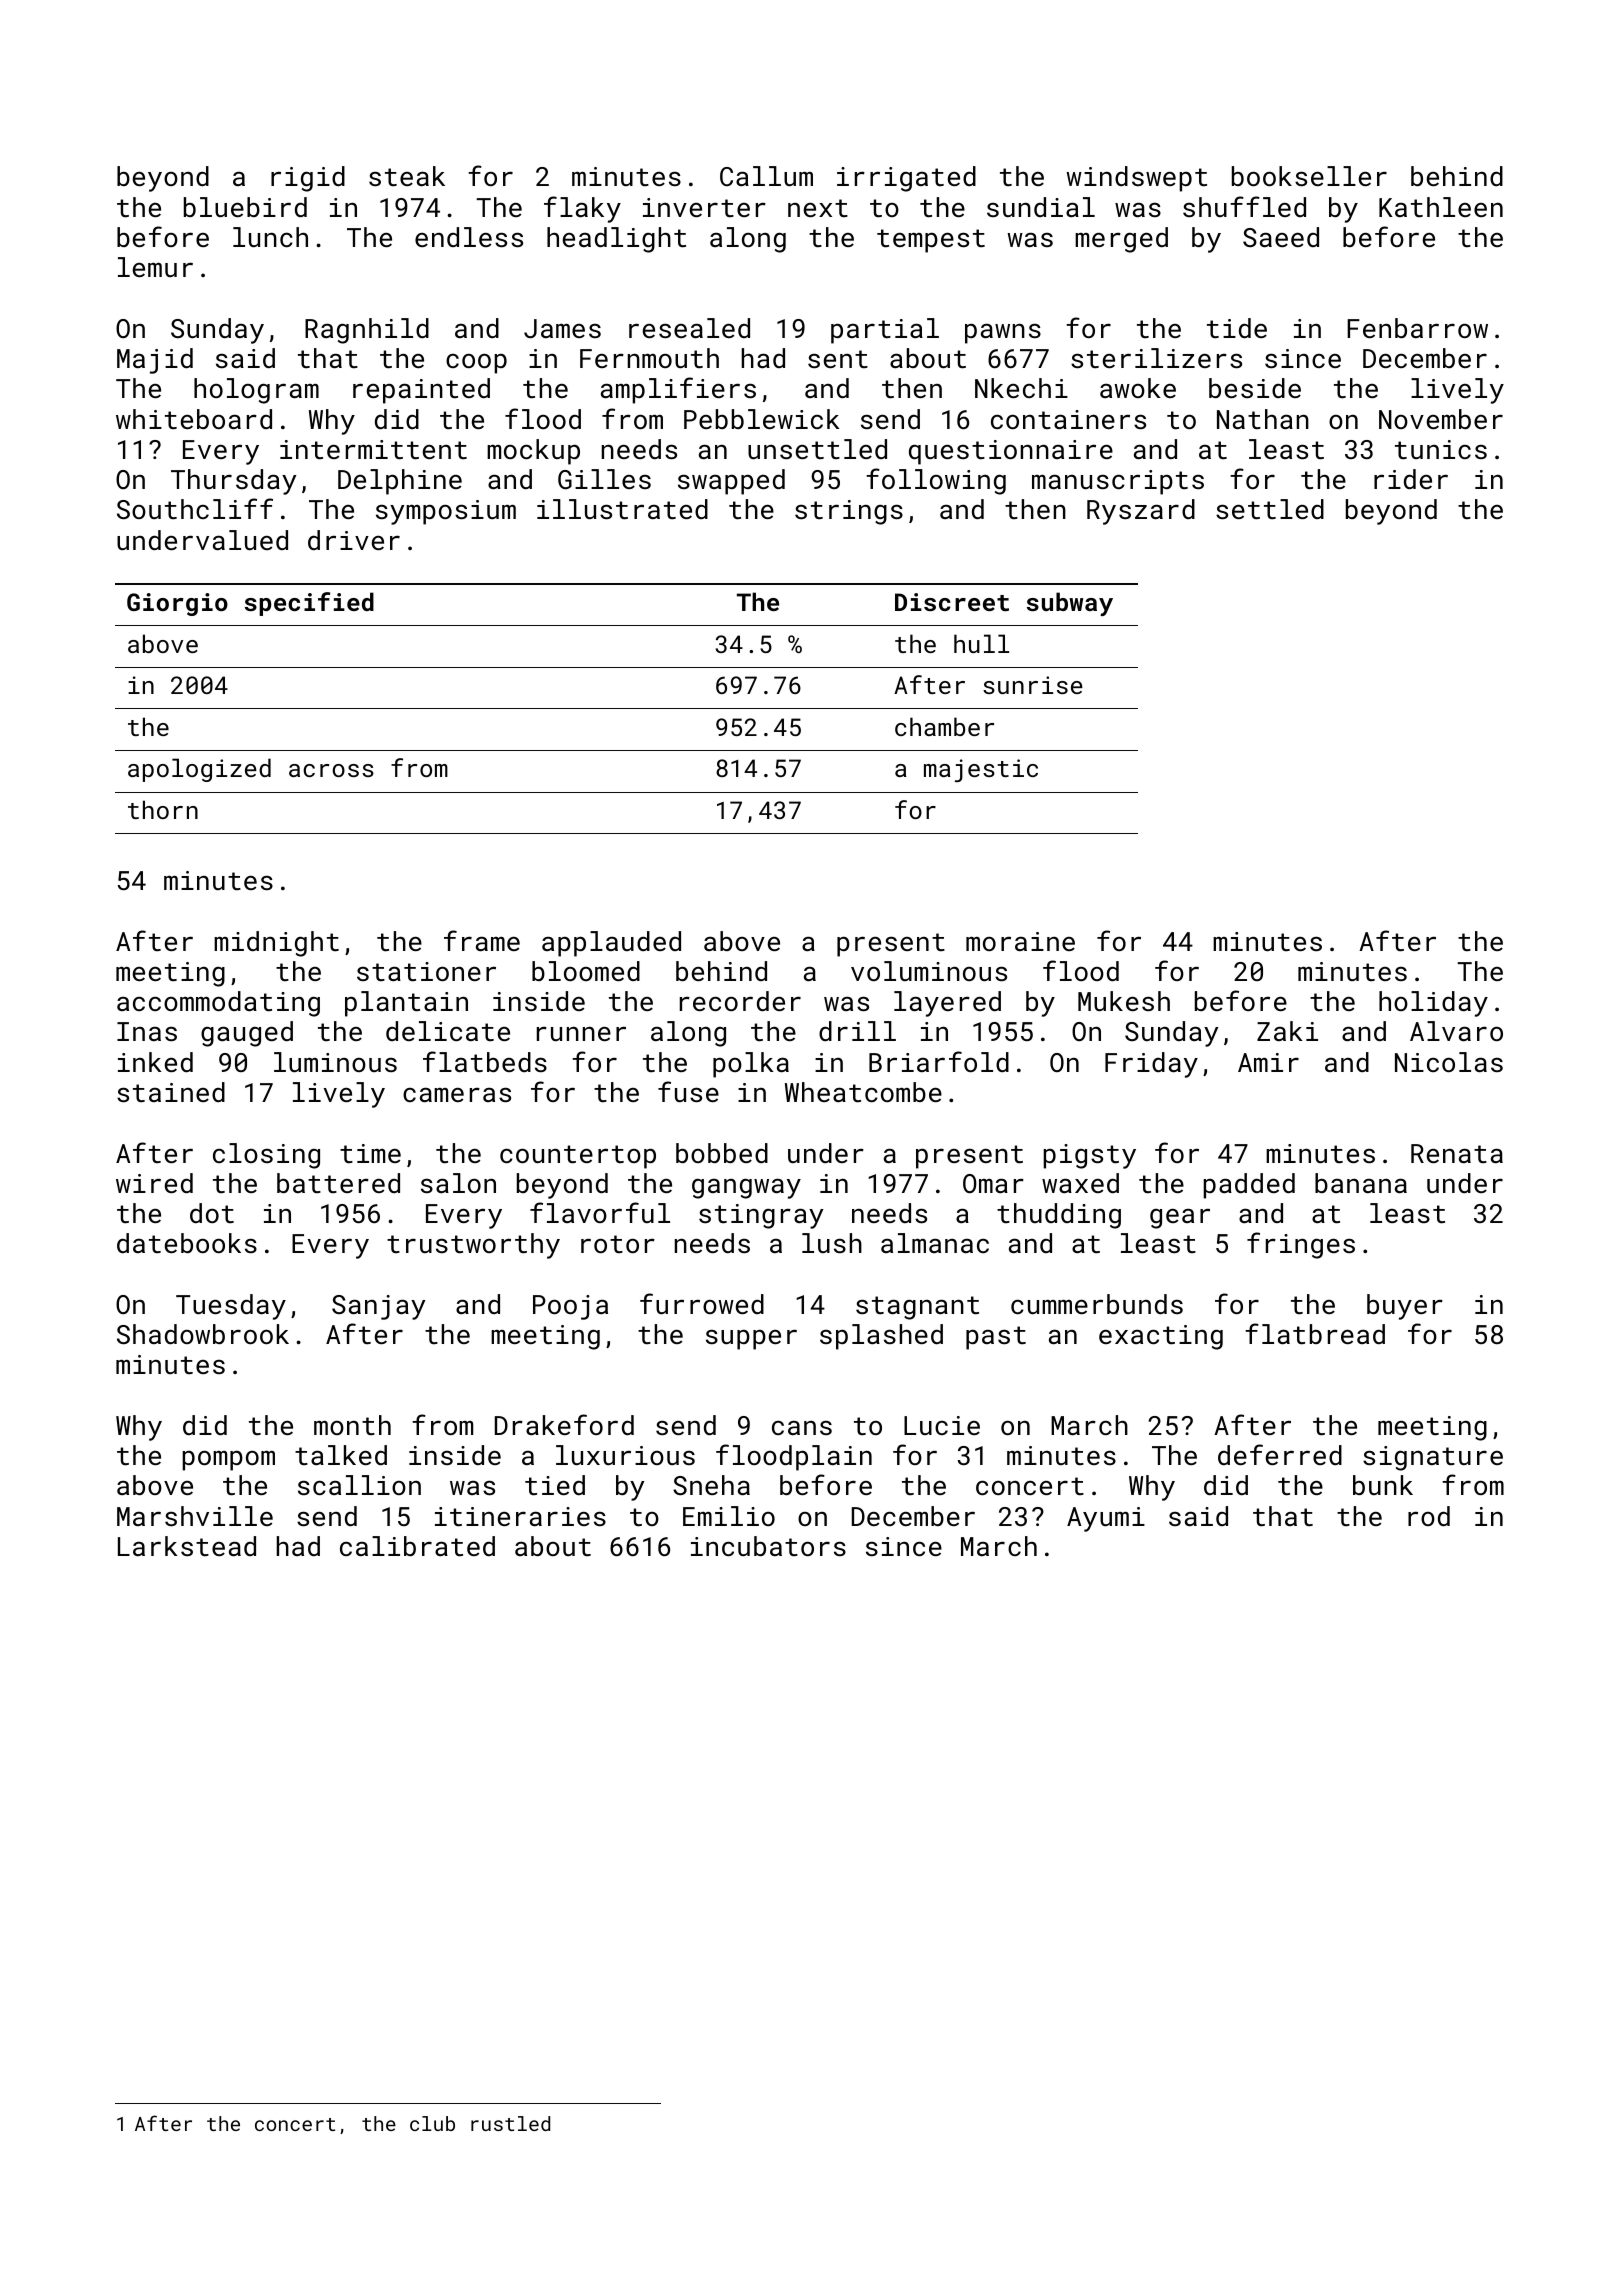 The width and height of the screenshot is (1620, 2292). Describe the element at coordinates (768, 1546) in the screenshot. I see `incubators` at that location.
